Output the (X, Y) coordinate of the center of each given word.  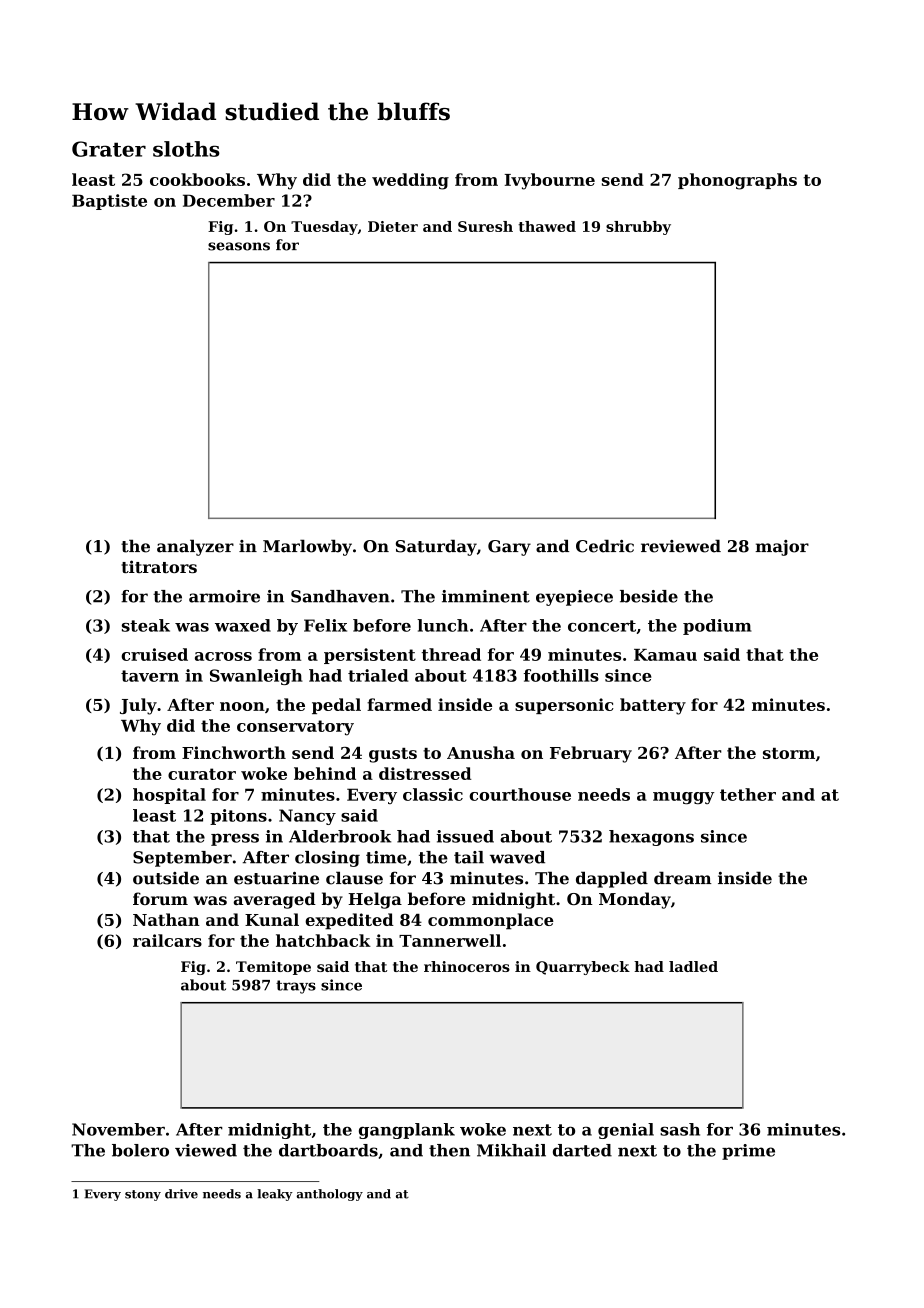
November (118, 1129)
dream (683, 878)
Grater (109, 149)
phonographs (737, 181)
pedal (336, 706)
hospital (169, 796)
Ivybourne (550, 181)
